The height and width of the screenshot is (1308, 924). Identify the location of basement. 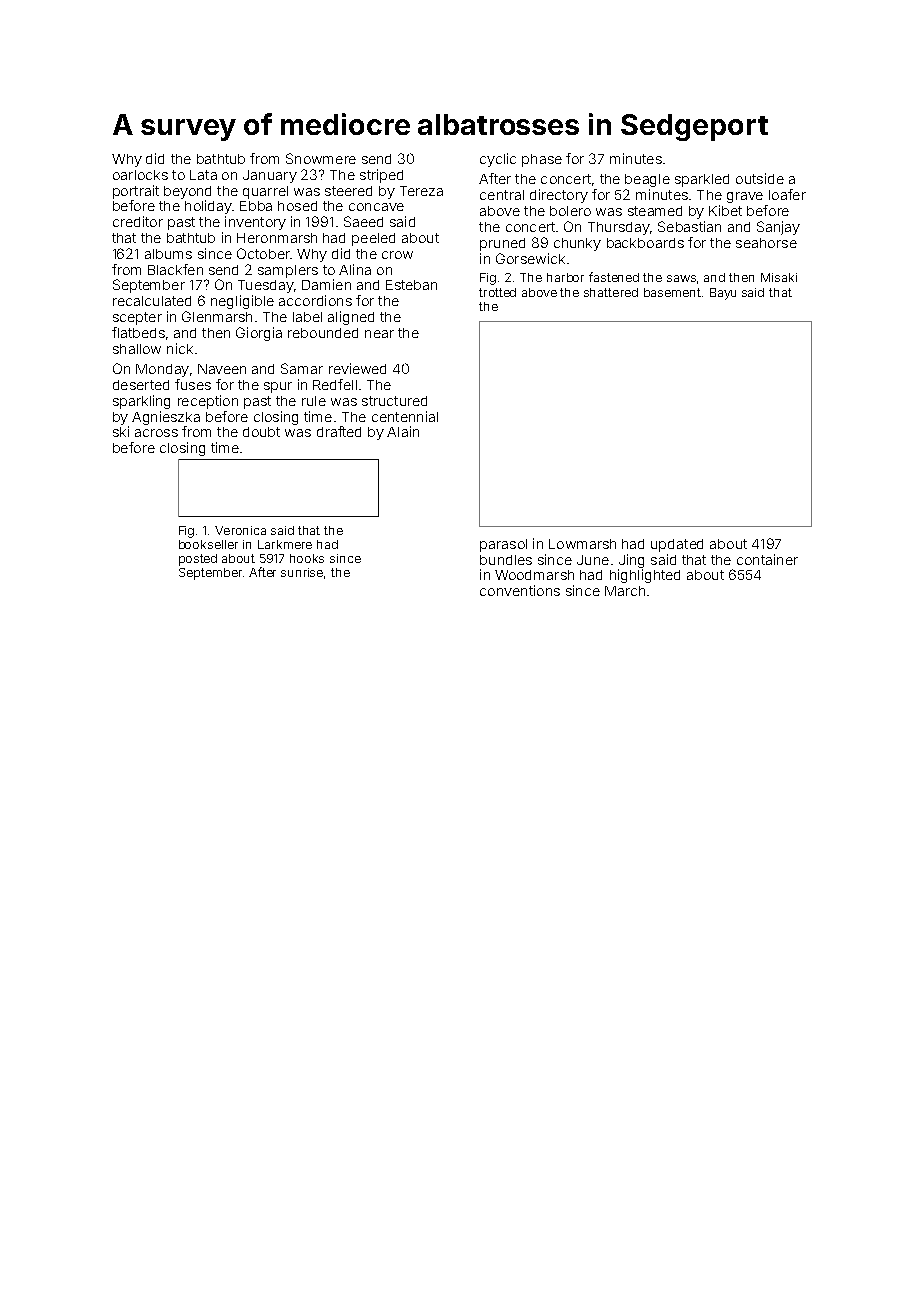
(672, 292).
